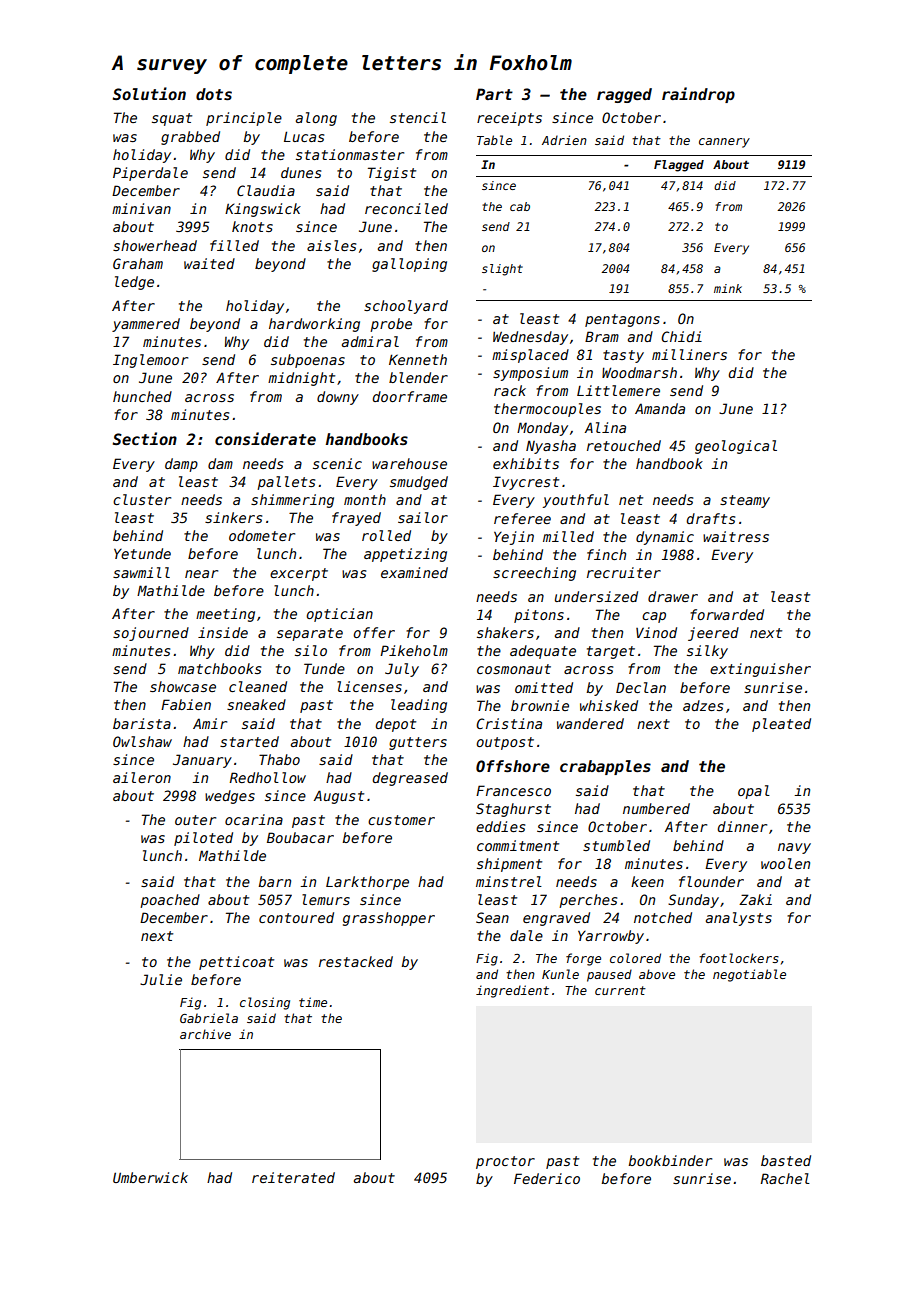 The height and width of the screenshot is (1308, 924). Describe the element at coordinates (724, 143) in the screenshot. I see `cannery` at that location.
